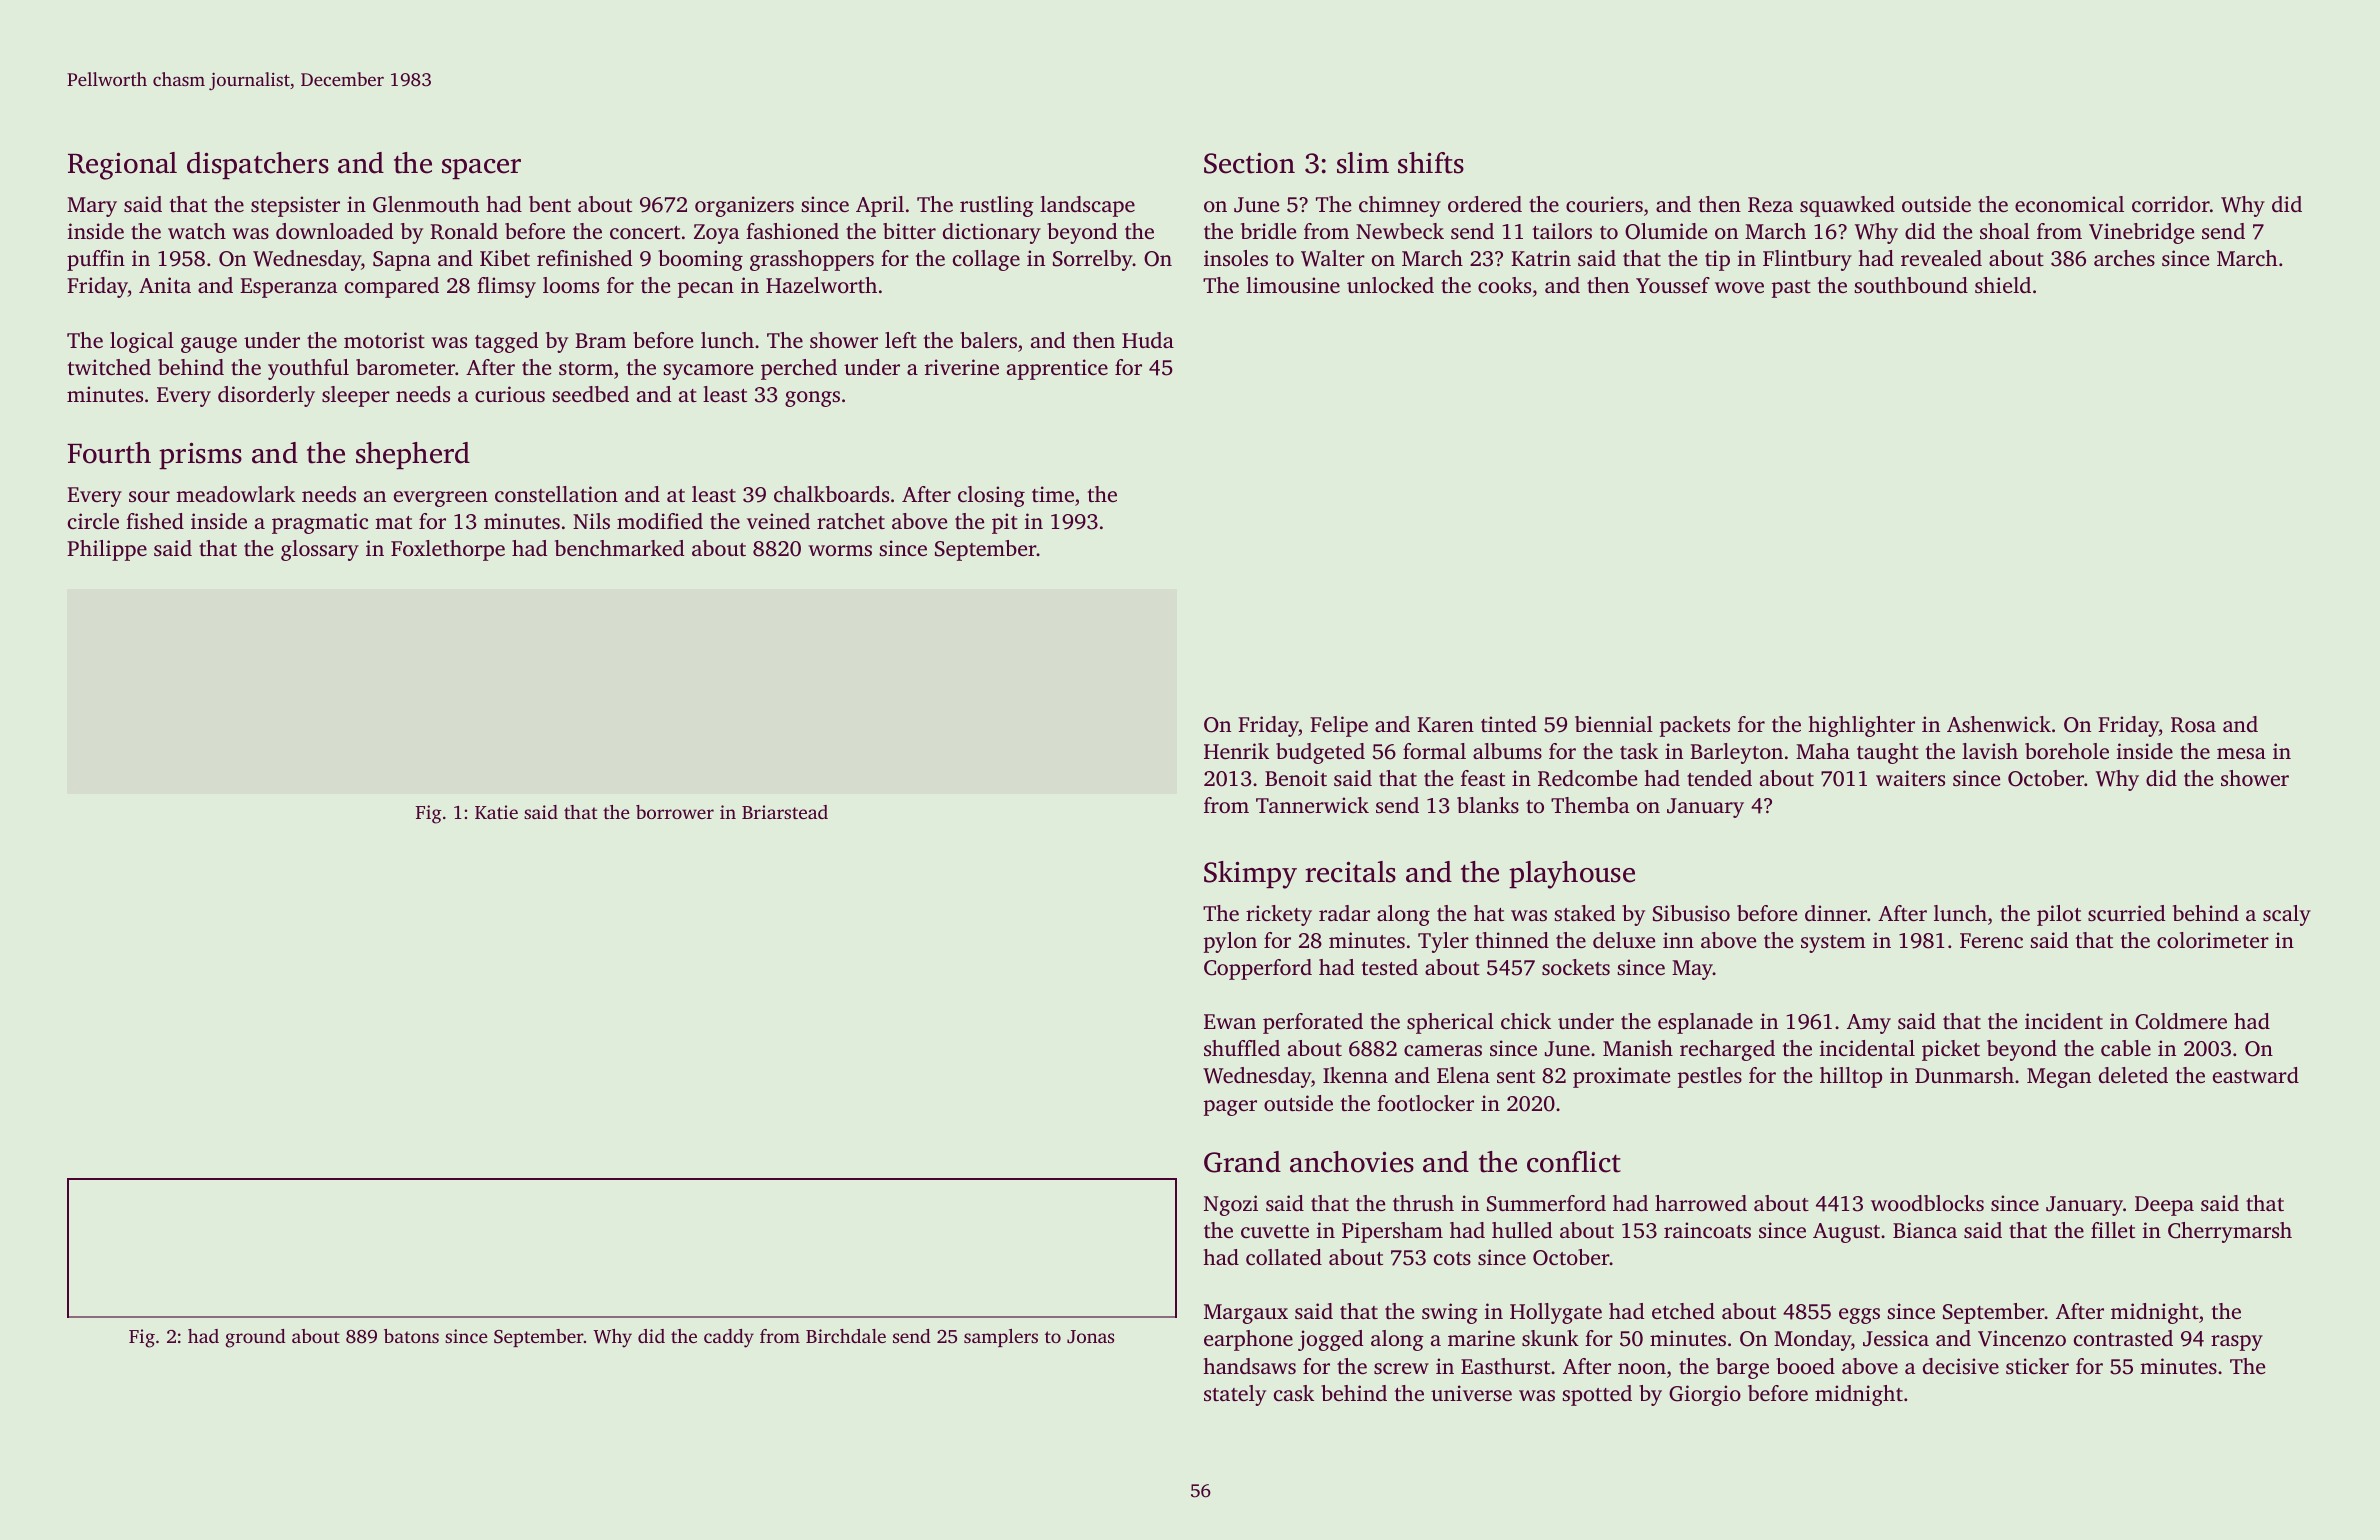 Image resolution: width=2380 pixels, height=1540 pixels. Describe the element at coordinates (1249, 163) in the document. I see `Section` at that location.
